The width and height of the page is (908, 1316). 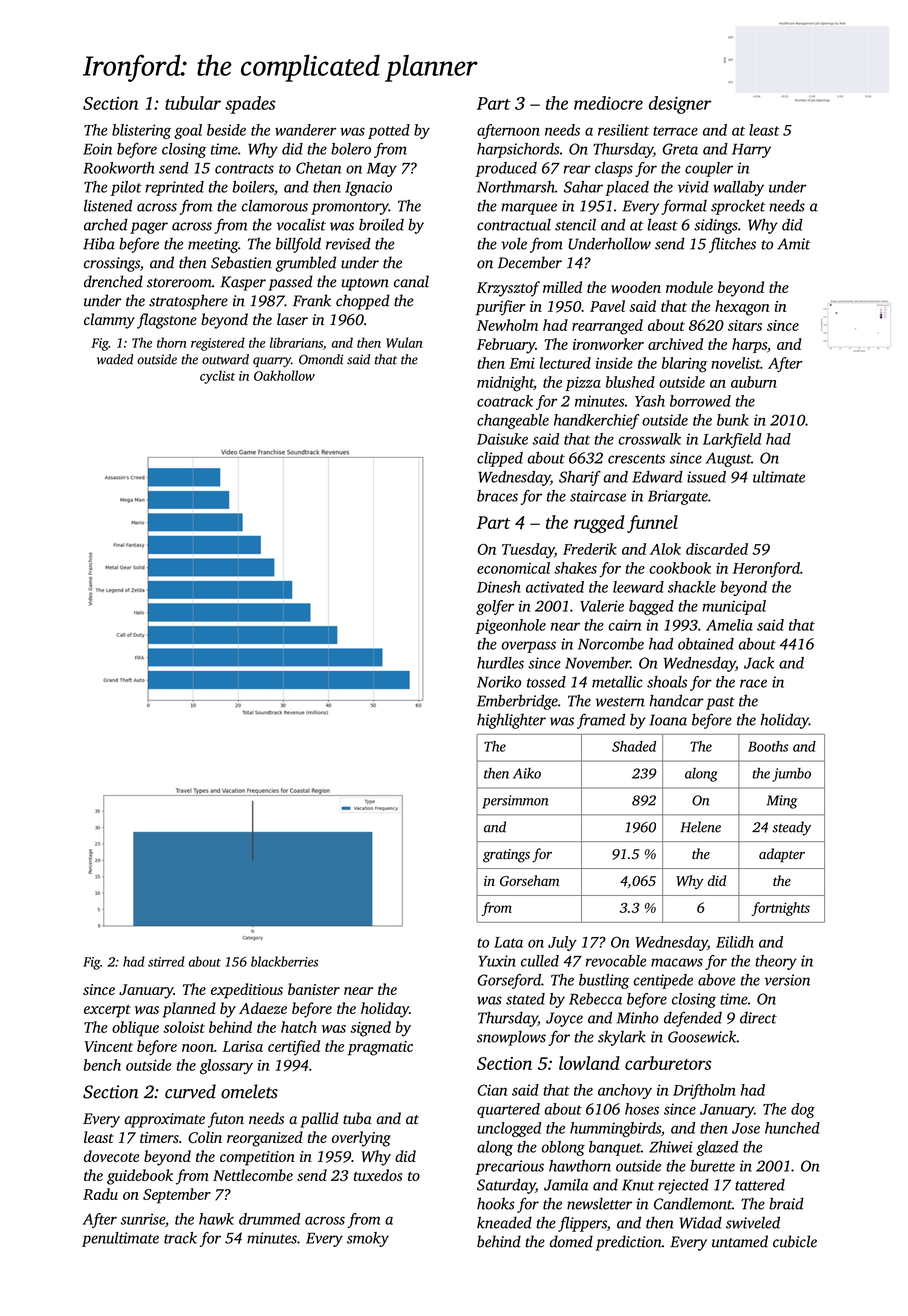 I want to click on waded, so click(x=115, y=359).
